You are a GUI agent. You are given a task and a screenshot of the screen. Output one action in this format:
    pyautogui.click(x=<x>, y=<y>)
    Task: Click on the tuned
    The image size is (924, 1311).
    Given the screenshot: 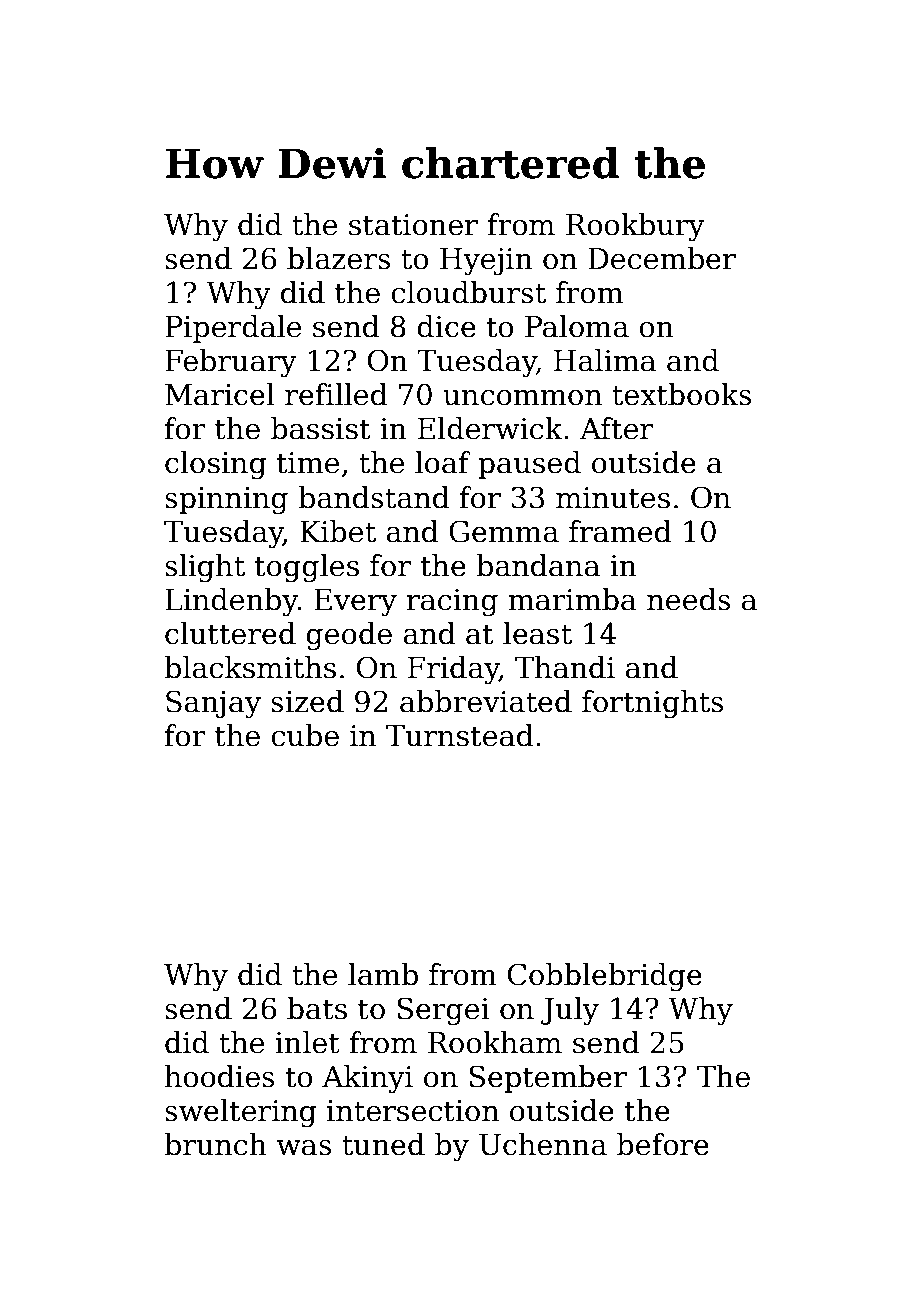 What is the action you would take?
    pyautogui.click(x=383, y=1144)
